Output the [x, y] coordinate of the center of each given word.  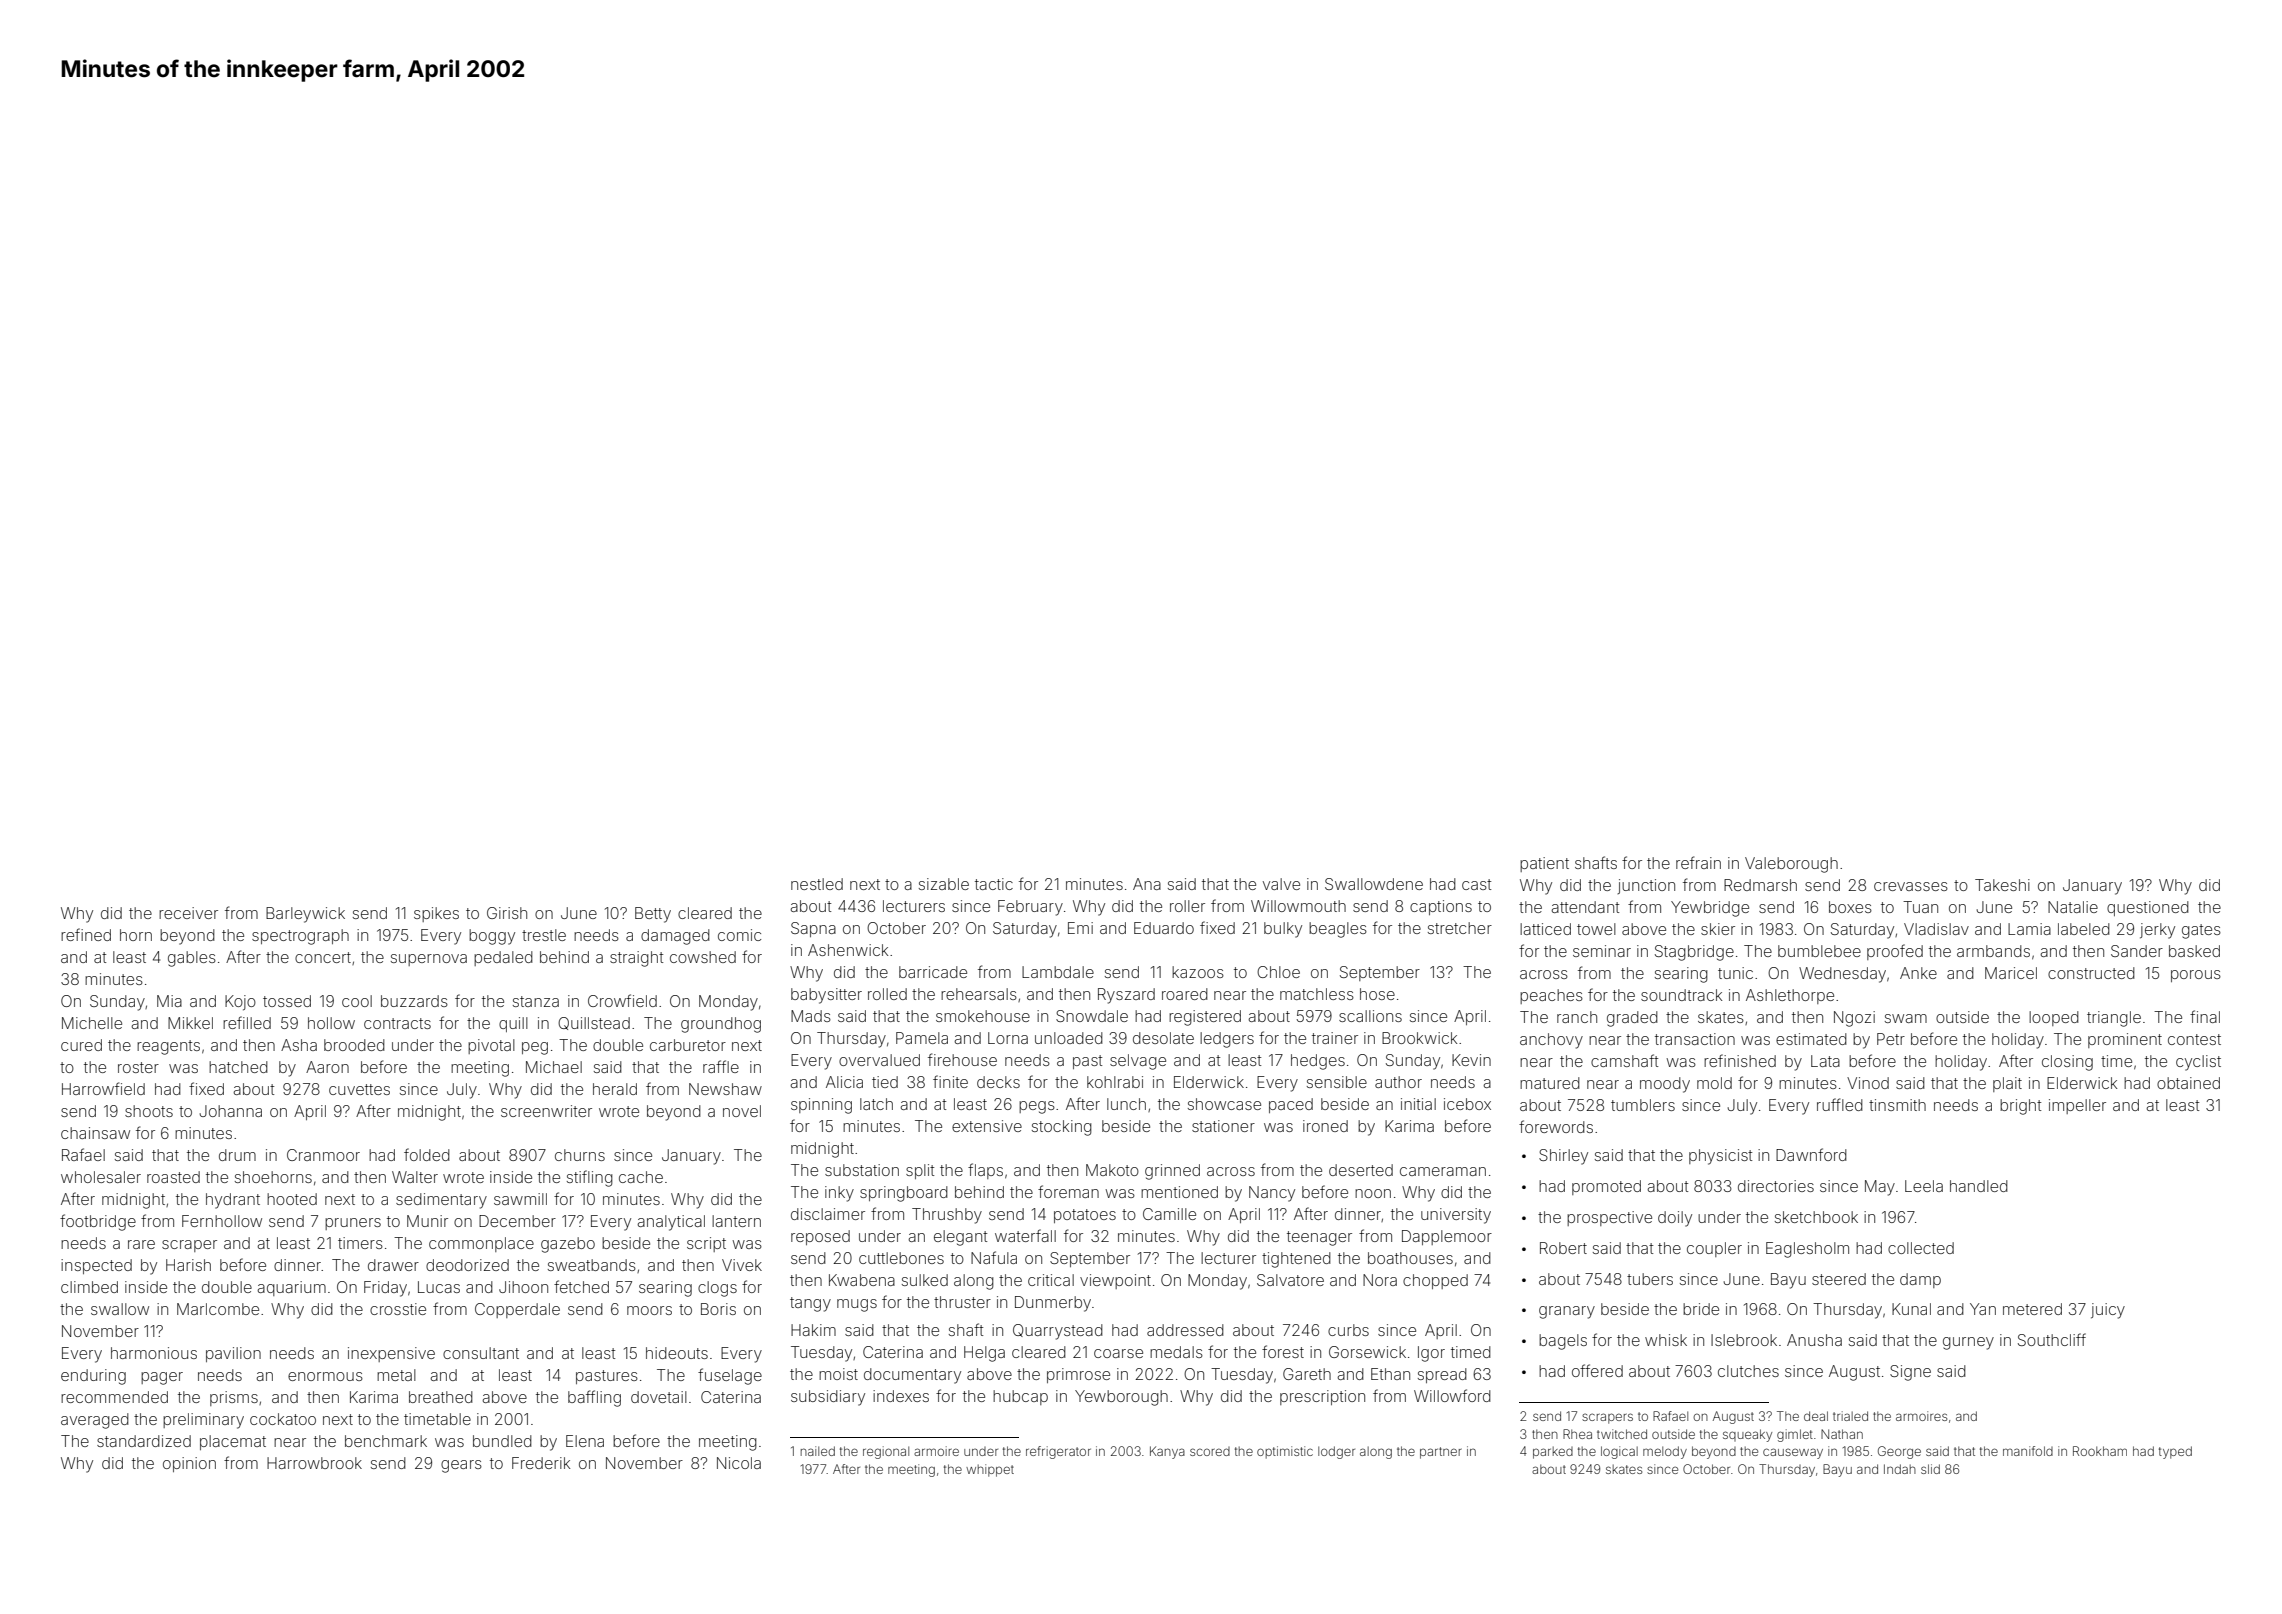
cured [81, 1045]
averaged [95, 1421]
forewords [1556, 1126]
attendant [1585, 907]
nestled [817, 884]
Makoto [1112, 1170]
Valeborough [1791, 865]
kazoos [1198, 972]
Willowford [1452, 1395]
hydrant [233, 1201]
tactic [994, 884]
